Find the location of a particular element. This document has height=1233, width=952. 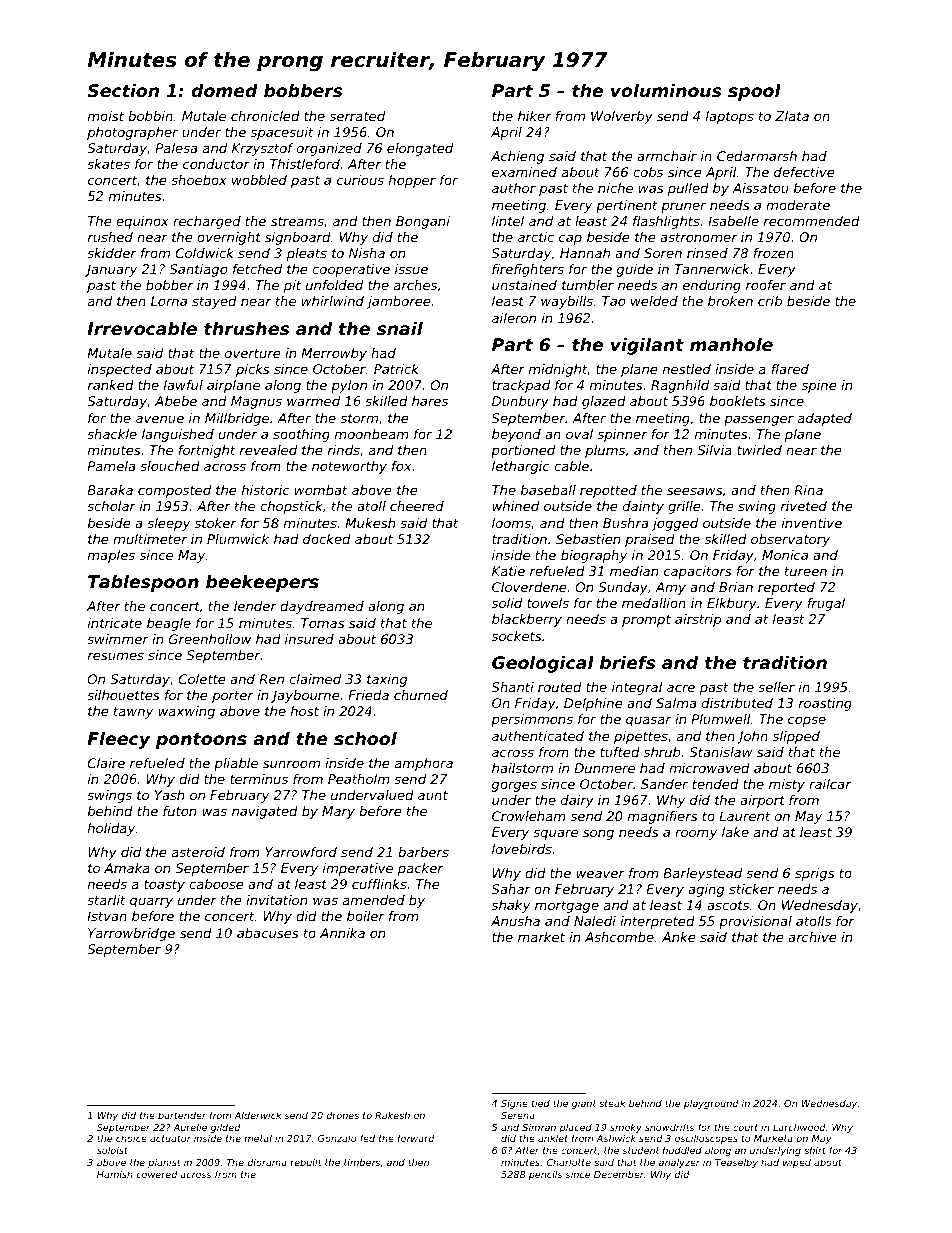

December is located at coordinates (619, 1174).
